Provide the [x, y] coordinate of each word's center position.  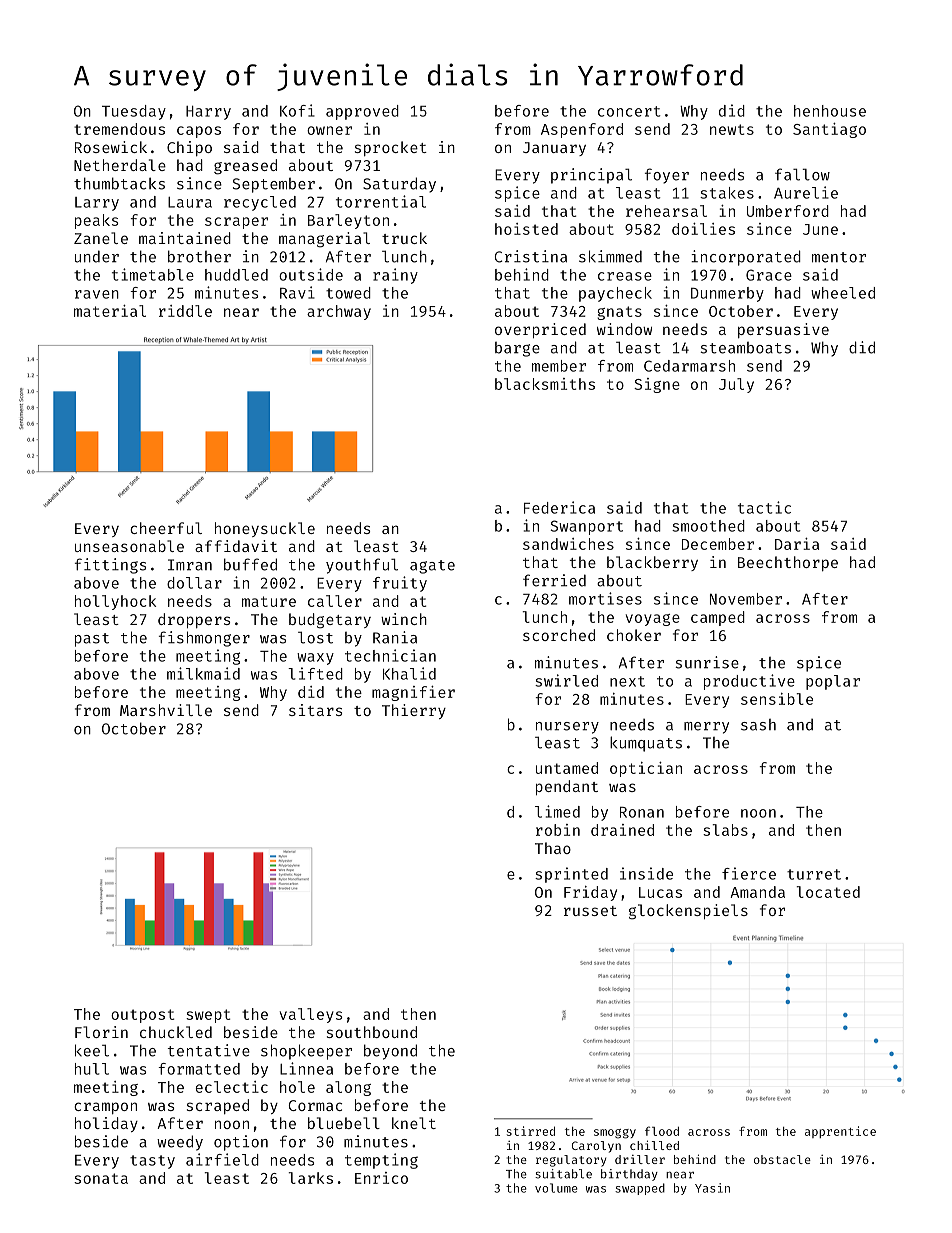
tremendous [119, 129]
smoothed [708, 526]
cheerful [166, 528]
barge [517, 349]
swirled [566, 680]
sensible [777, 699]
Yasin [712, 1188]
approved [362, 112]
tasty [152, 1162]
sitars [315, 710]
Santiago [829, 130]
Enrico [381, 1178]
